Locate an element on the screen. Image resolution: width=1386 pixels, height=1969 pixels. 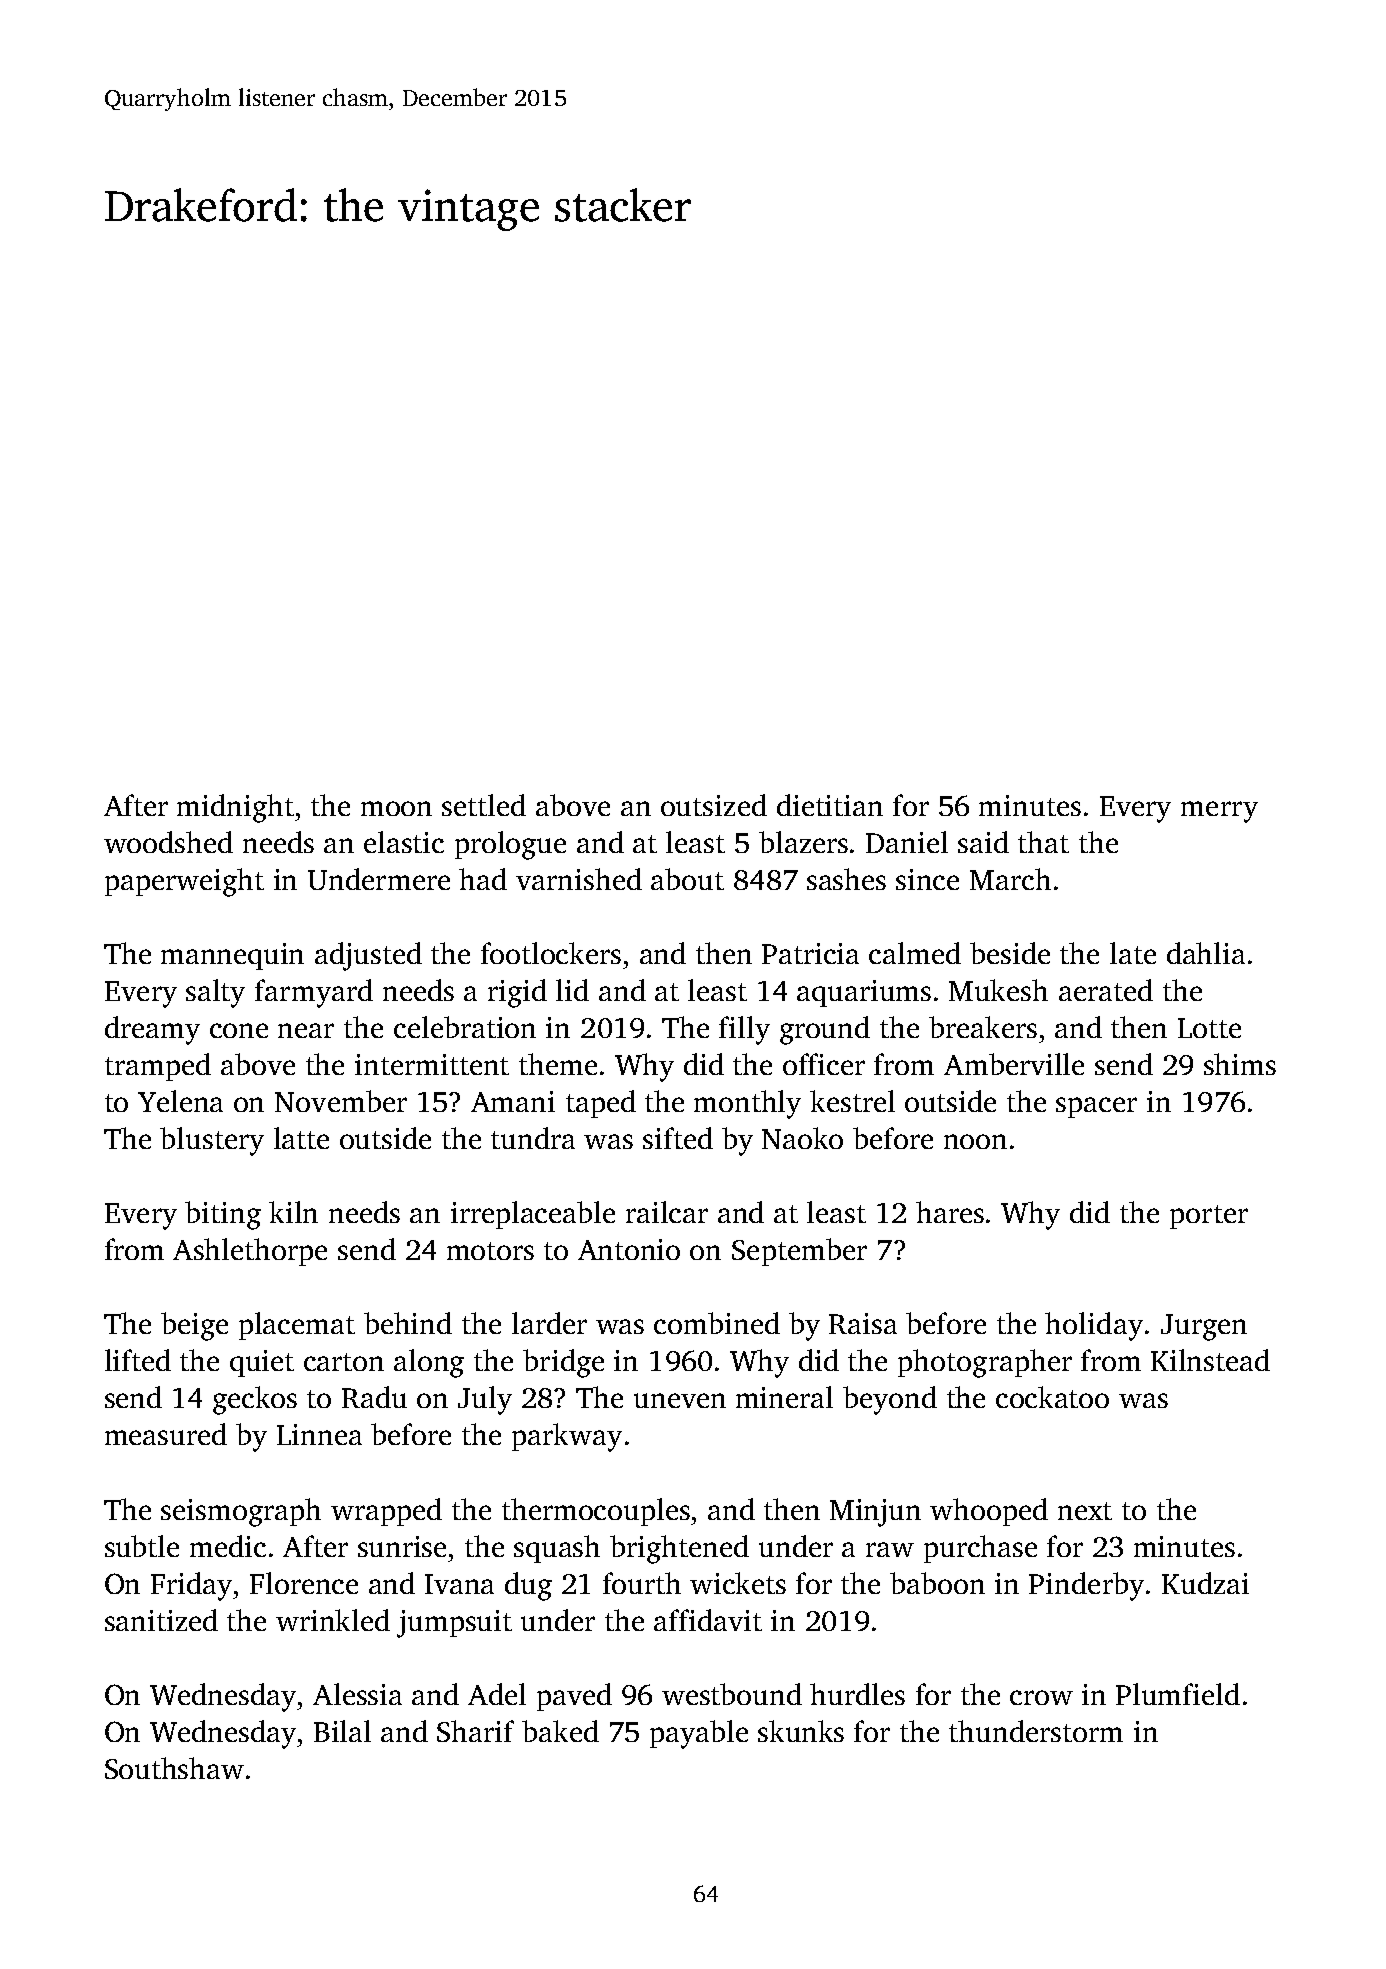
rigid is located at coordinates (517, 993).
